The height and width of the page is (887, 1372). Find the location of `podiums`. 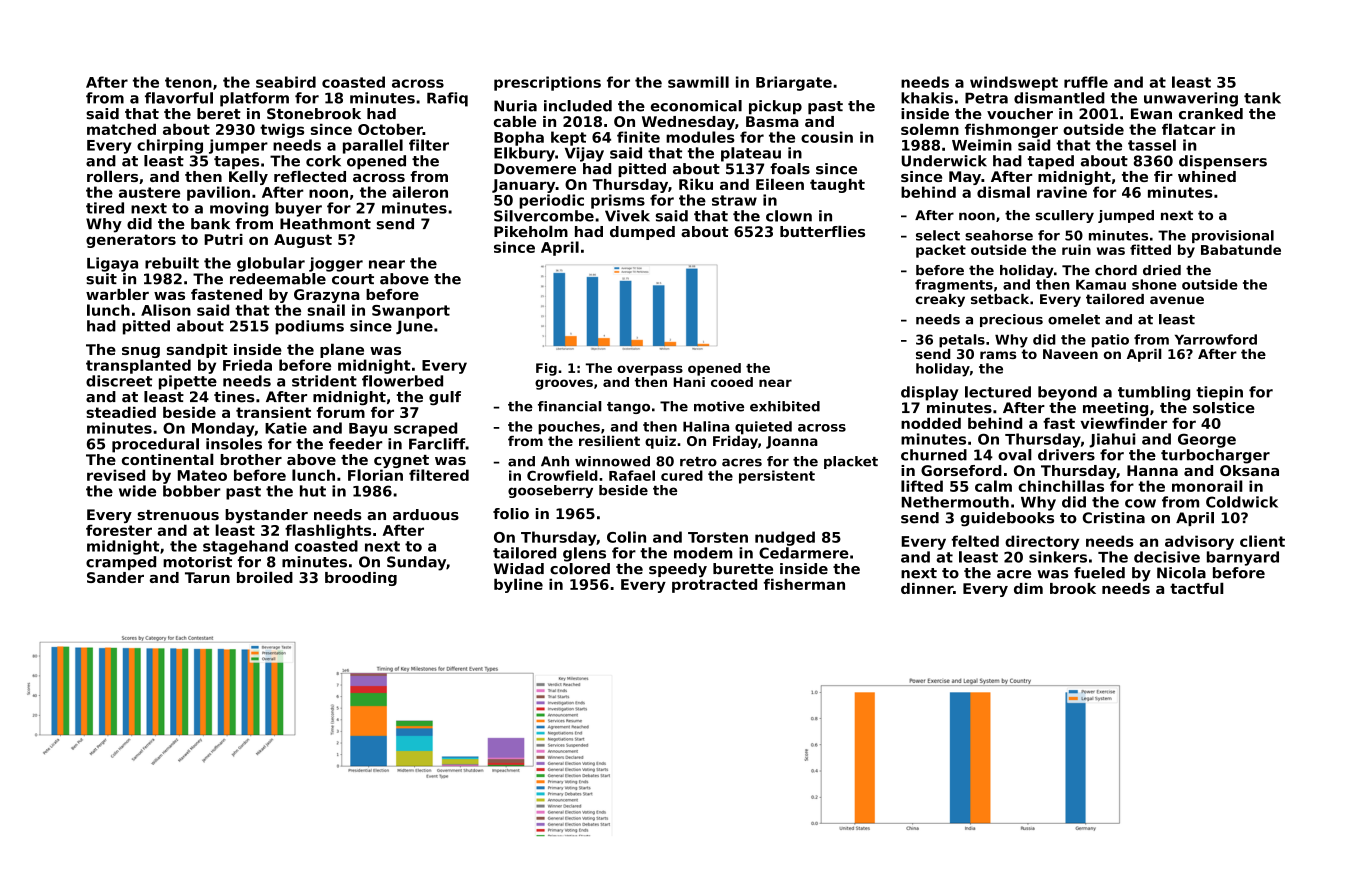

podiums is located at coordinates (309, 327).
